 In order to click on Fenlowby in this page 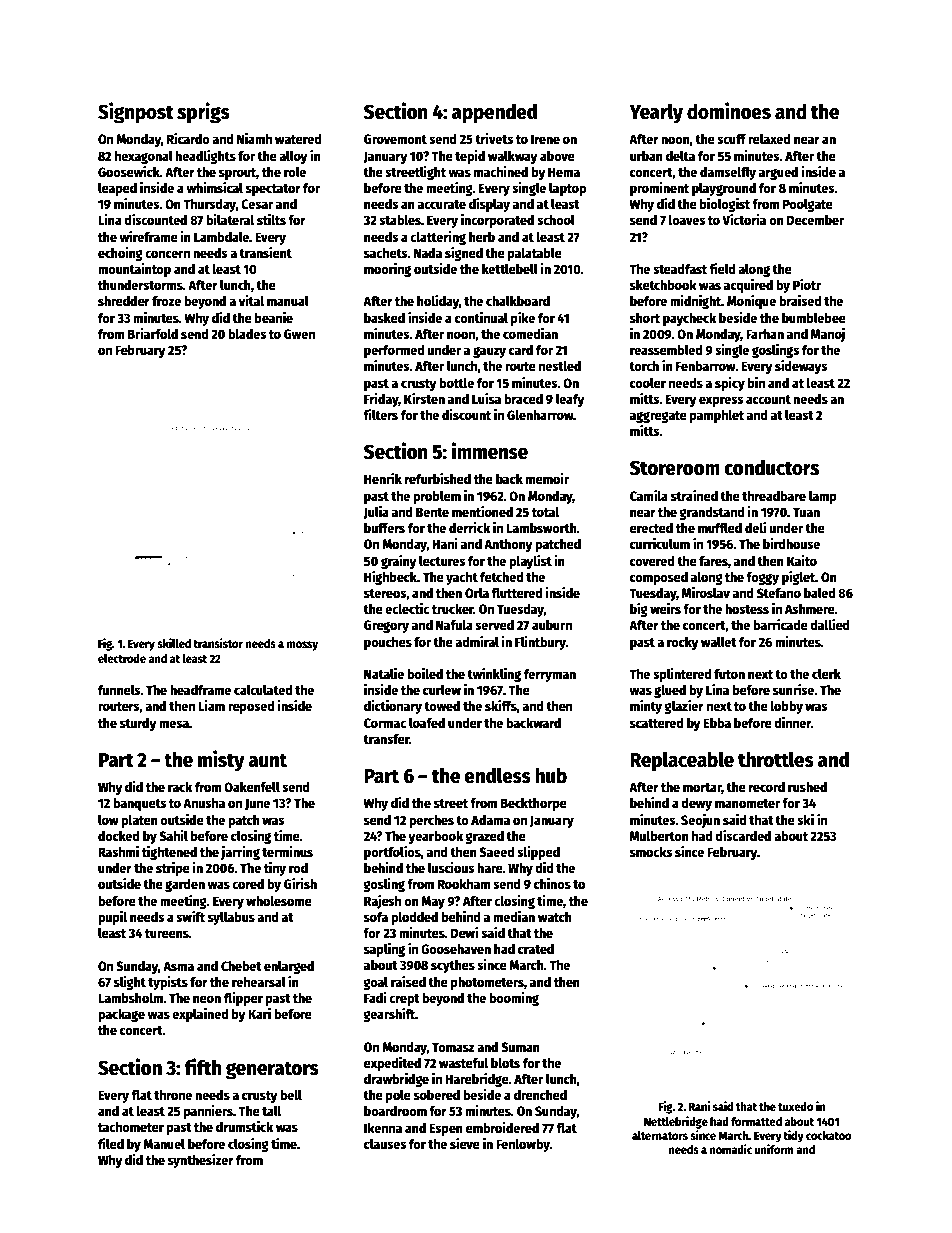, I will do `click(523, 1145)`.
